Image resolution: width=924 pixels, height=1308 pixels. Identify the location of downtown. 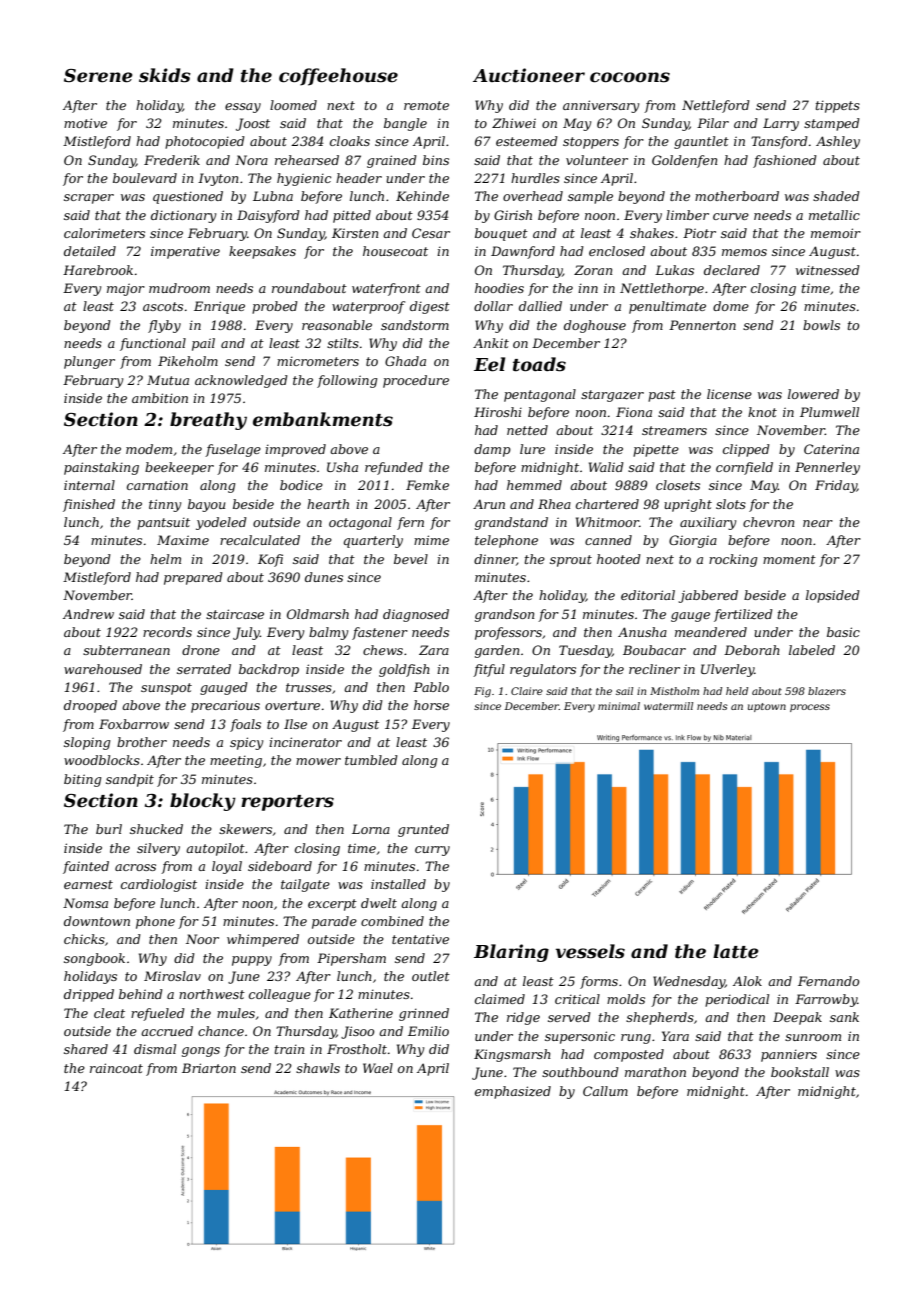
(97, 921).
